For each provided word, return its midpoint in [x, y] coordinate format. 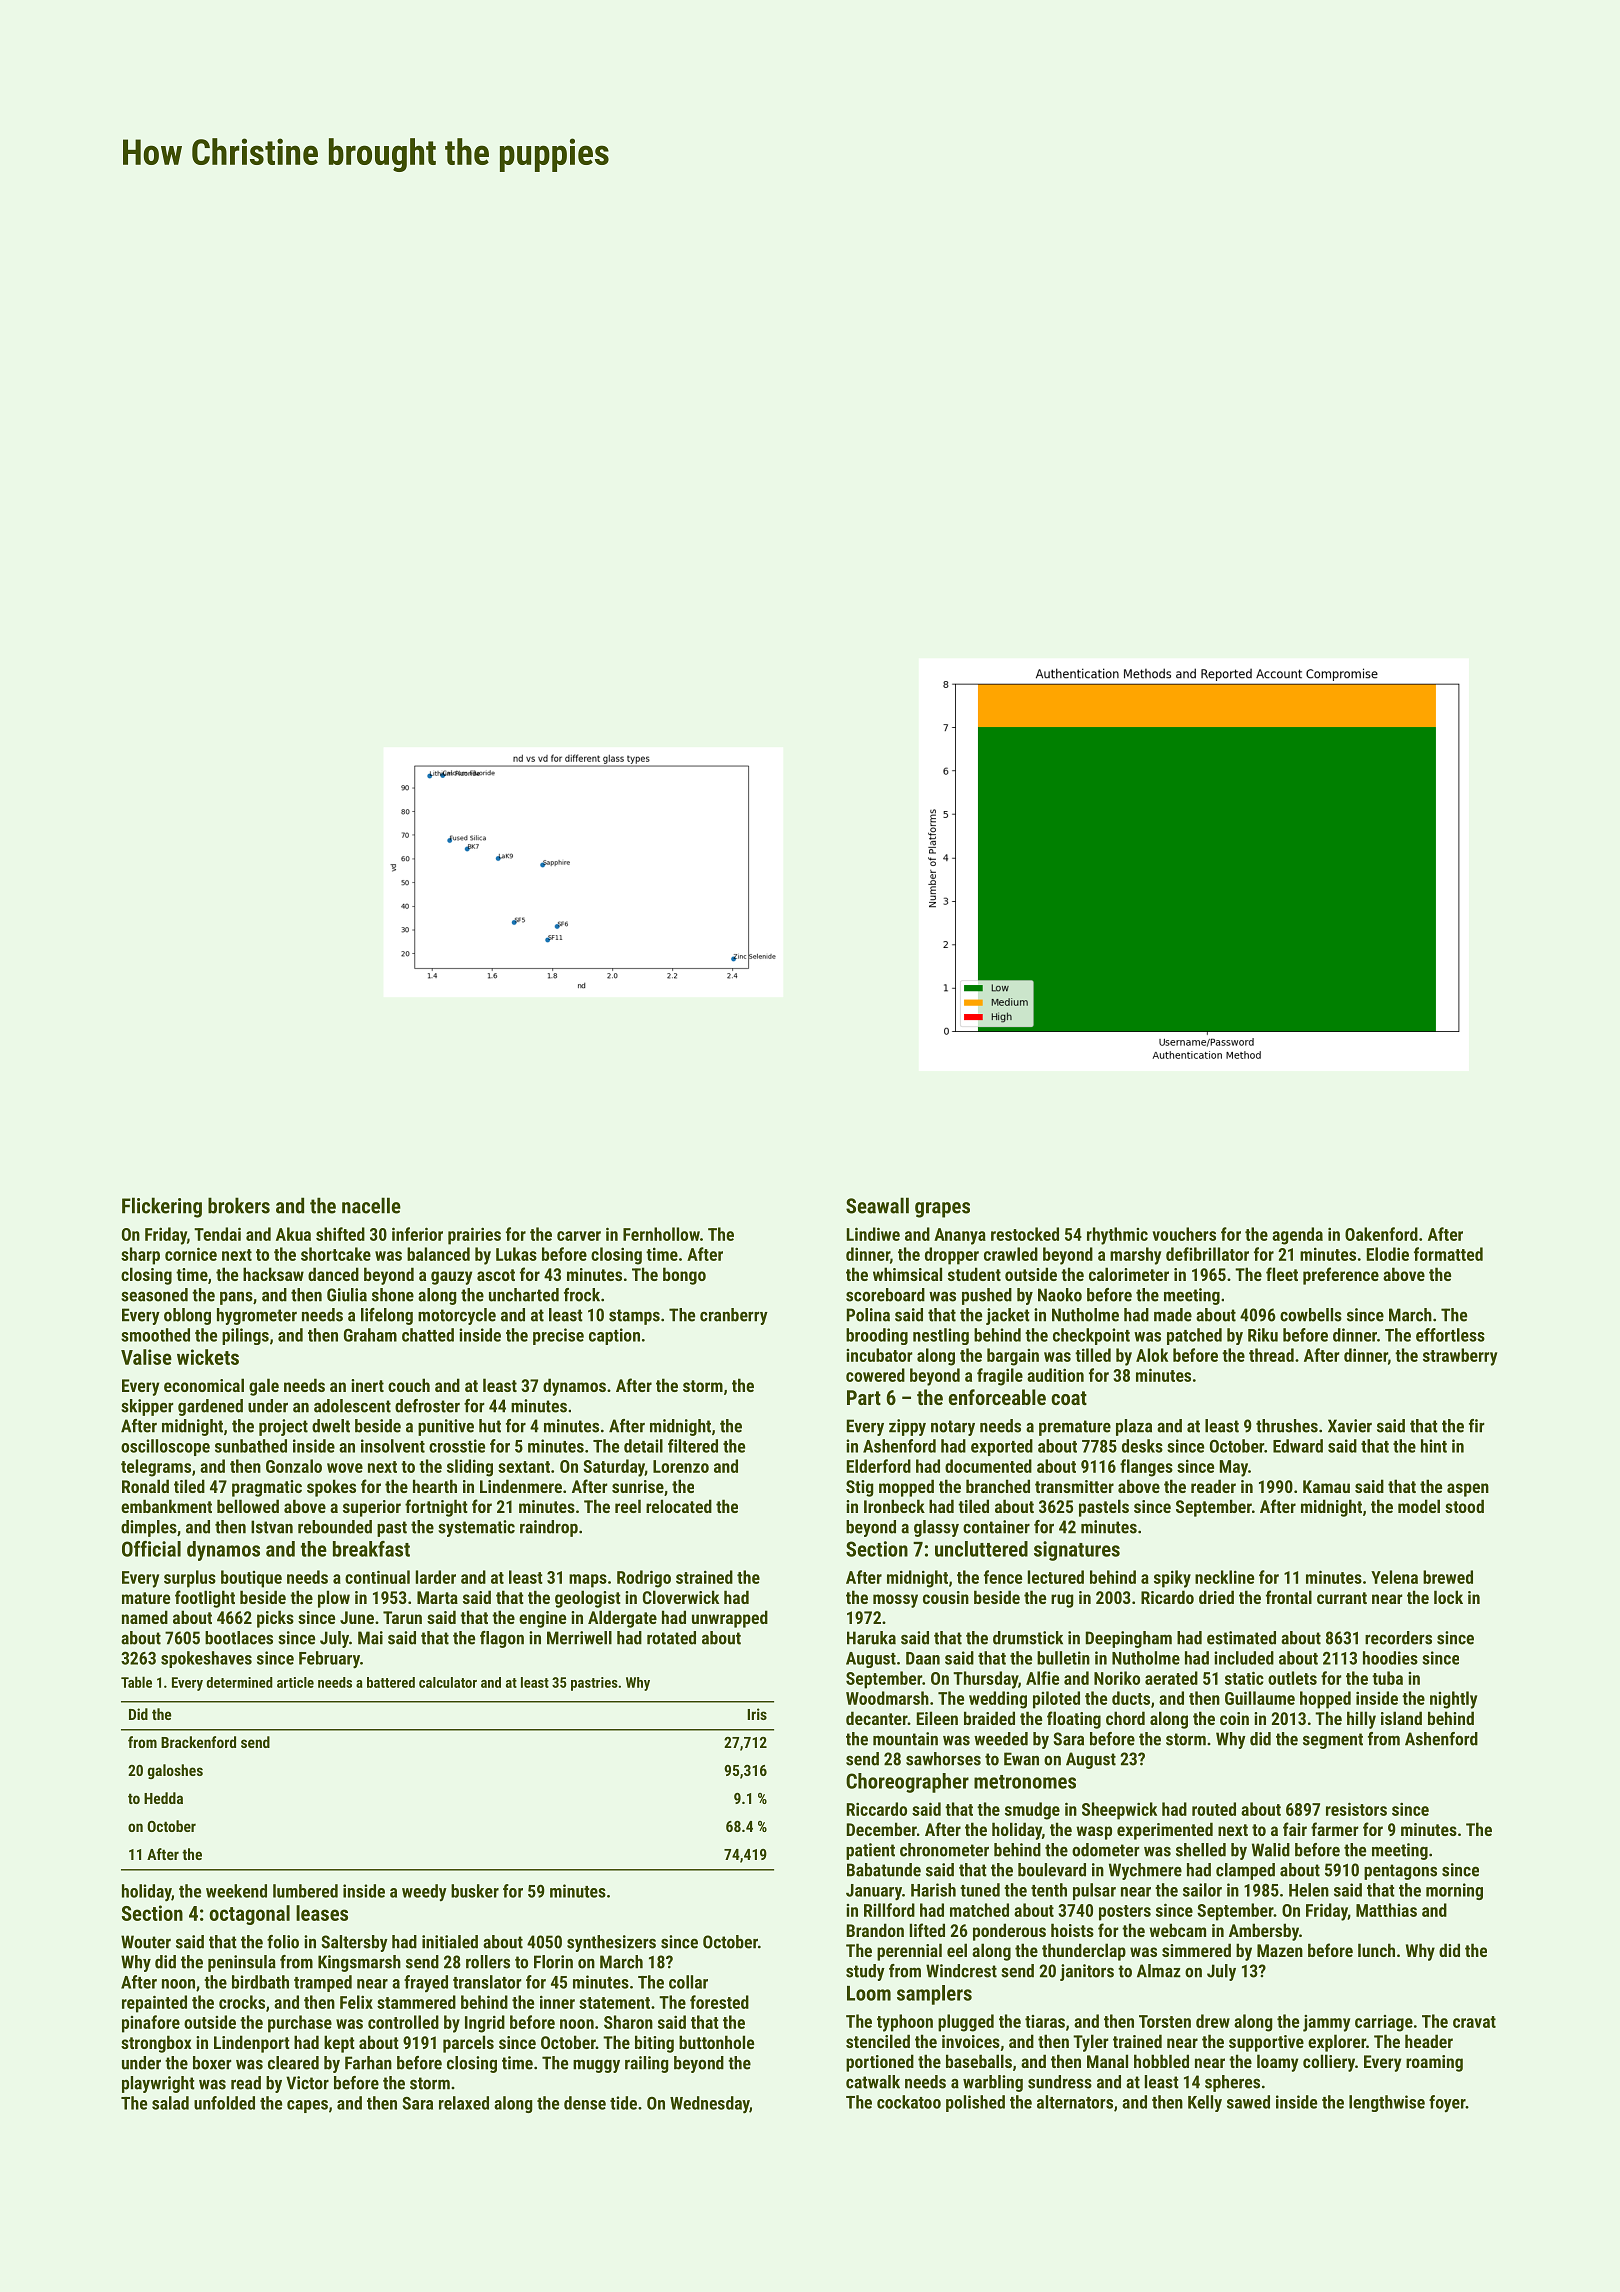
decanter [877, 1718]
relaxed [464, 2103]
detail [643, 1446]
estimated [1241, 1638]
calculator [448, 1682]
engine [542, 1619]
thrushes [1287, 1426]
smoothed [155, 1335]
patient [870, 1851]
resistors [1356, 1809]
